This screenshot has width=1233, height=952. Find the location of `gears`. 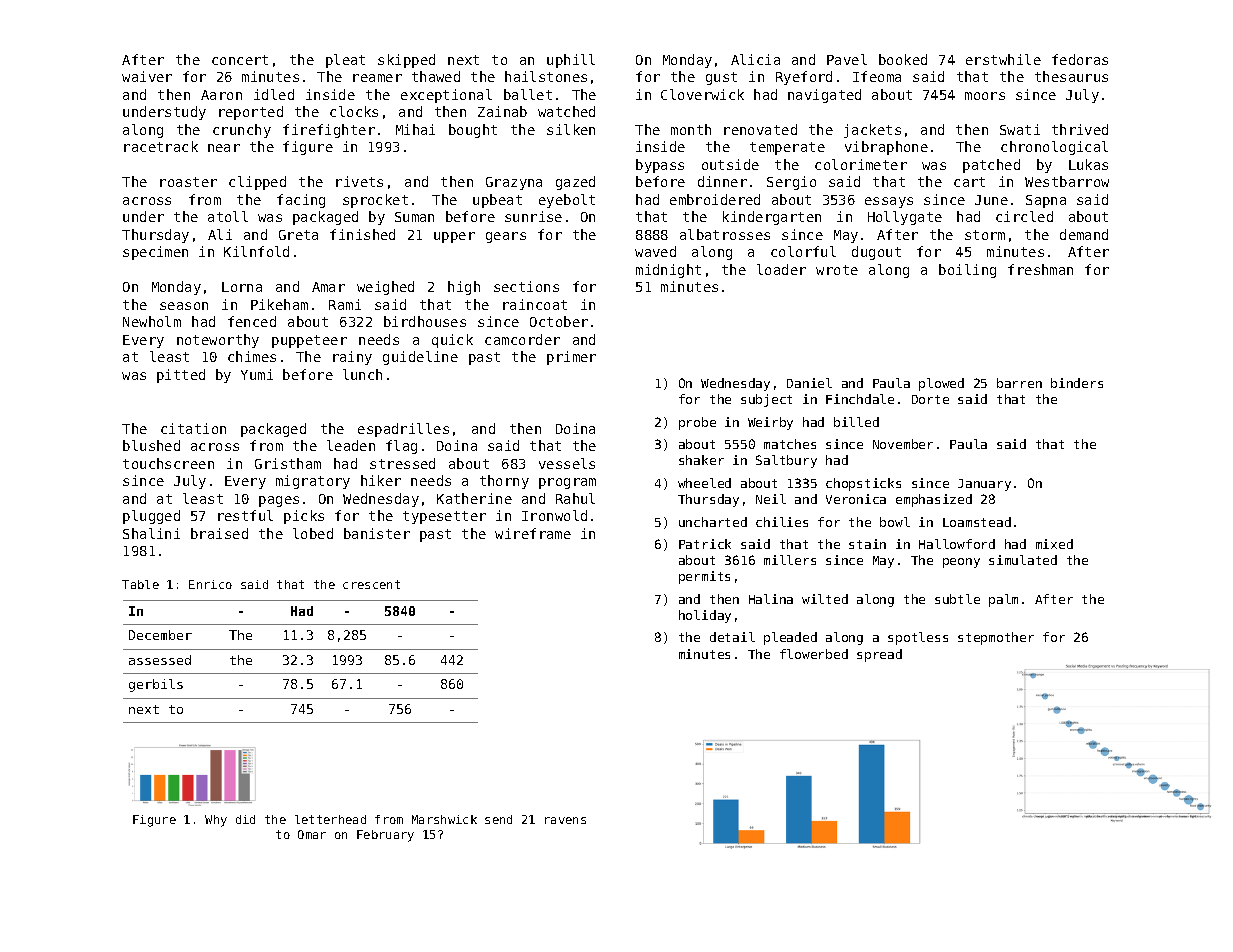

gears is located at coordinates (506, 237).
